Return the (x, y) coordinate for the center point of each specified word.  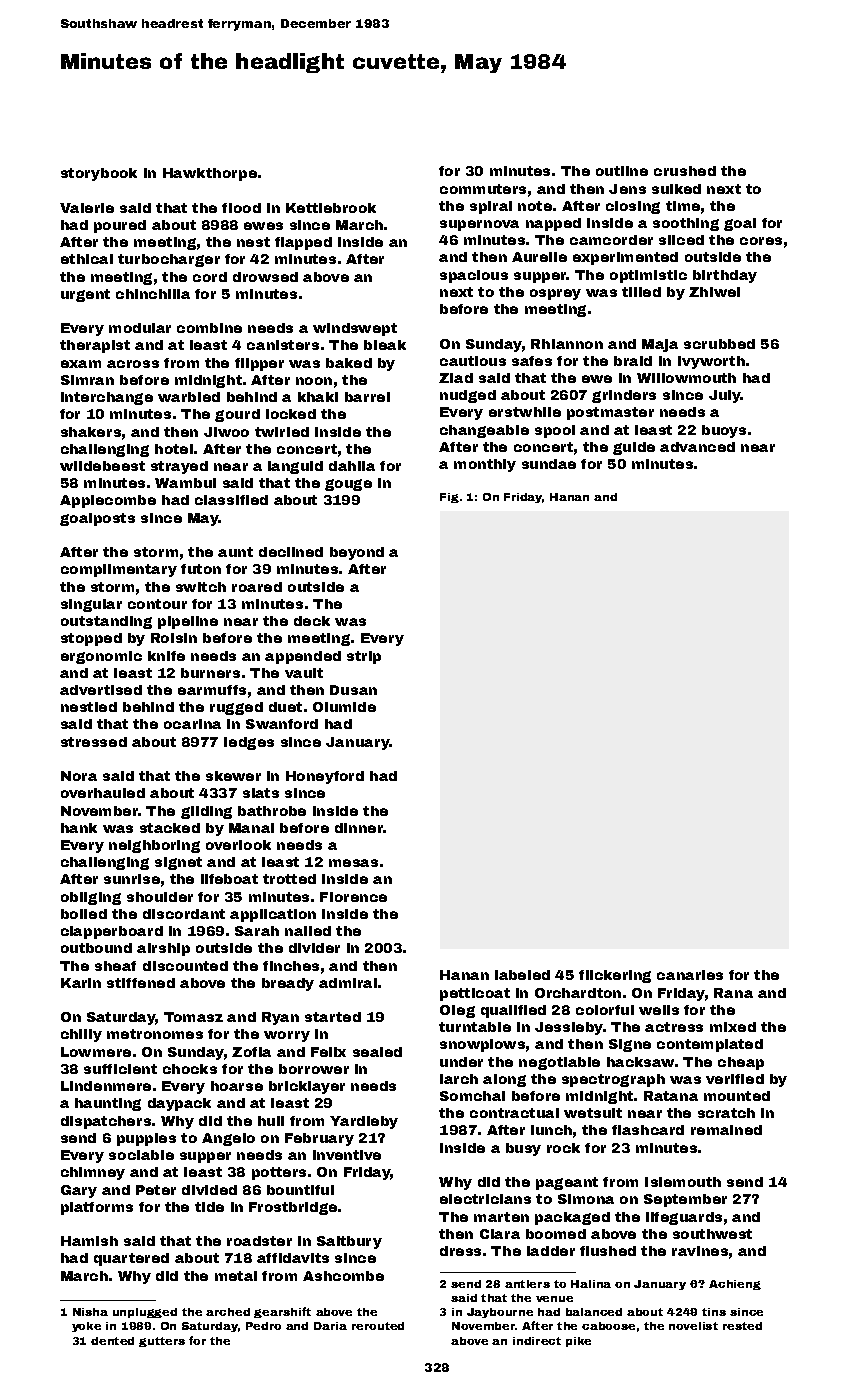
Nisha (90, 1312)
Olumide (344, 707)
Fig (449, 498)
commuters (483, 189)
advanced (697, 447)
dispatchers (106, 1122)
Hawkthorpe (210, 174)
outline (622, 171)
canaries (690, 975)
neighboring (154, 846)
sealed (377, 1052)
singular (91, 605)
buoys (724, 431)
